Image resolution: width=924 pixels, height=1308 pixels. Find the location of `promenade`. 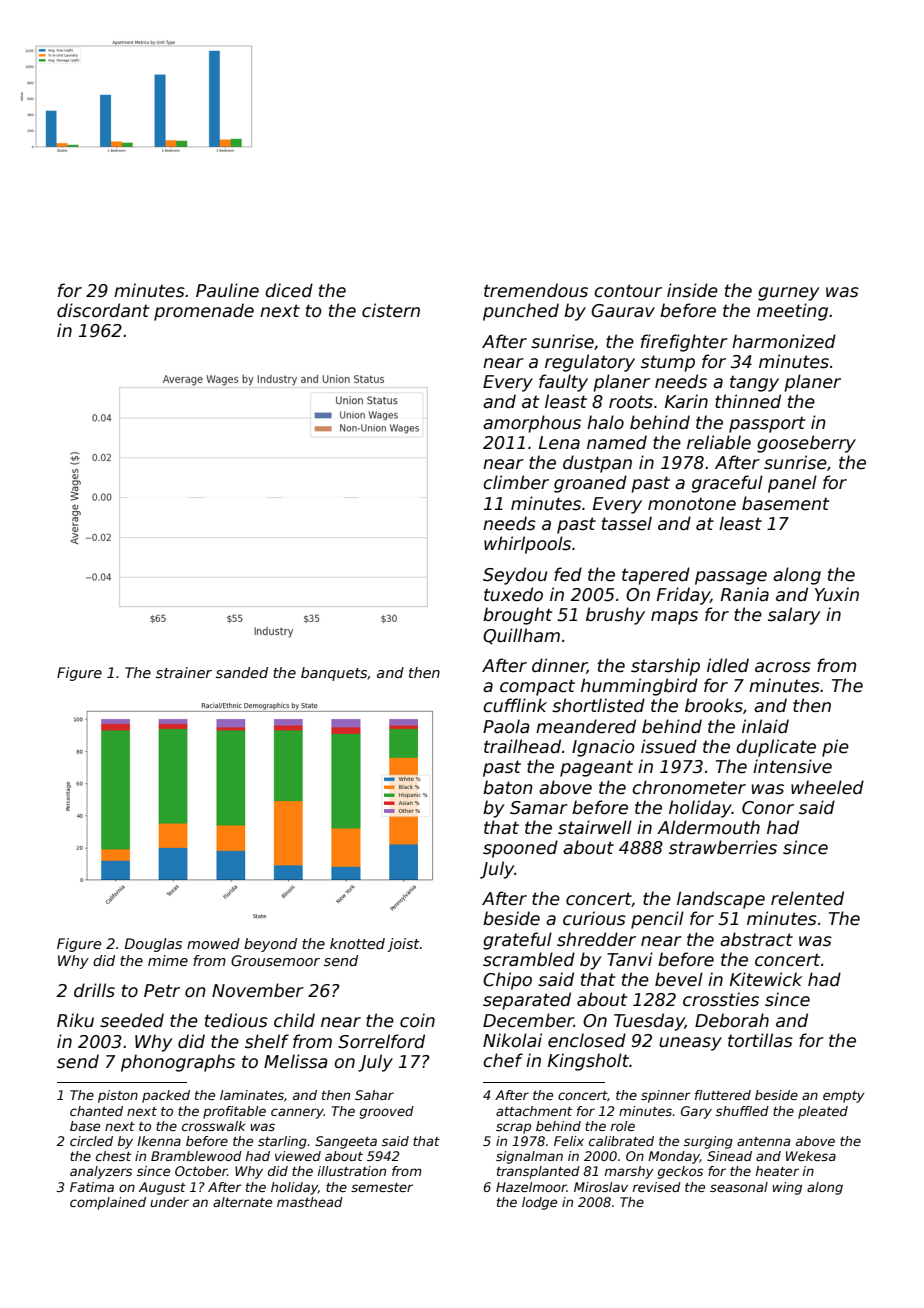

promenade is located at coordinates (204, 312).
